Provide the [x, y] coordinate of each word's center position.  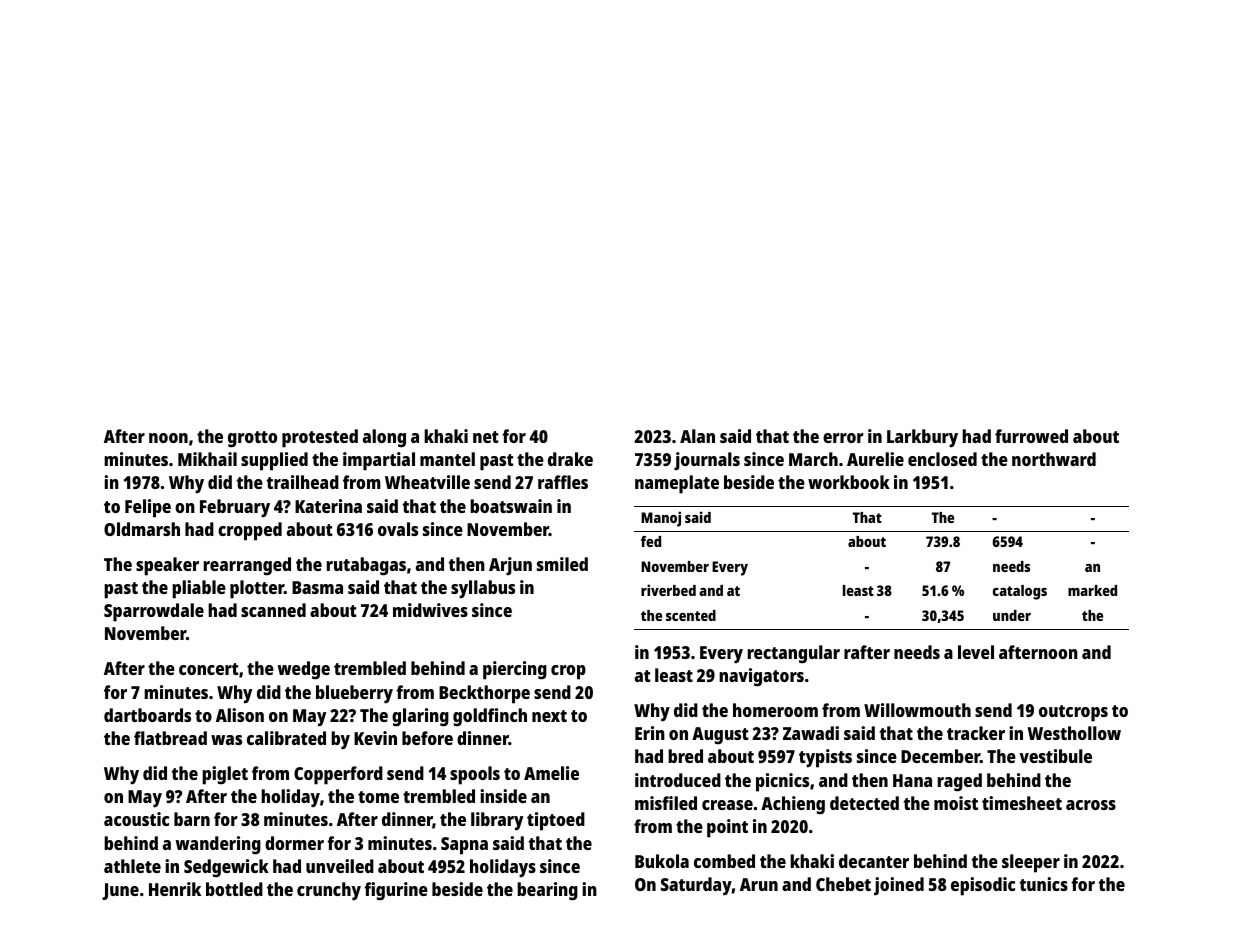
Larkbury [922, 438]
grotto [252, 439]
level [976, 652]
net [486, 437]
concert [209, 669]
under [1012, 615]
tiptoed [556, 821]
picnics [782, 782]
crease [727, 805]
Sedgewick [226, 868]
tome [378, 797]
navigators [761, 677]
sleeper [1031, 863]
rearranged [247, 566]
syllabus [483, 589]
